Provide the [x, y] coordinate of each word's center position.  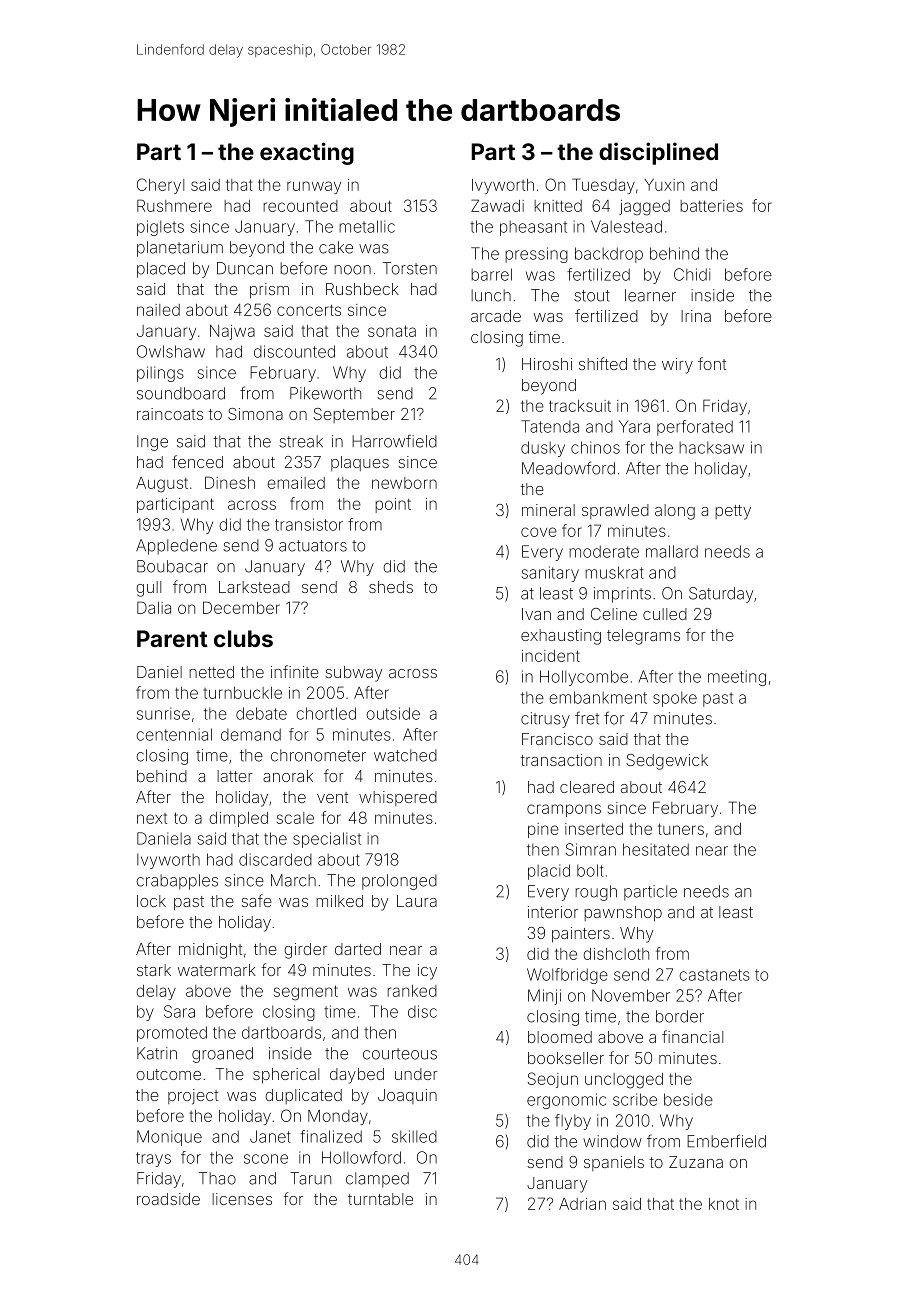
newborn [404, 483]
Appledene [176, 547]
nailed [158, 310]
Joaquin [407, 1096]
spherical [286, 1076]
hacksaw [711, 447]
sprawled [615, 511]
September [354, 415]
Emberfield [726, 1141]
